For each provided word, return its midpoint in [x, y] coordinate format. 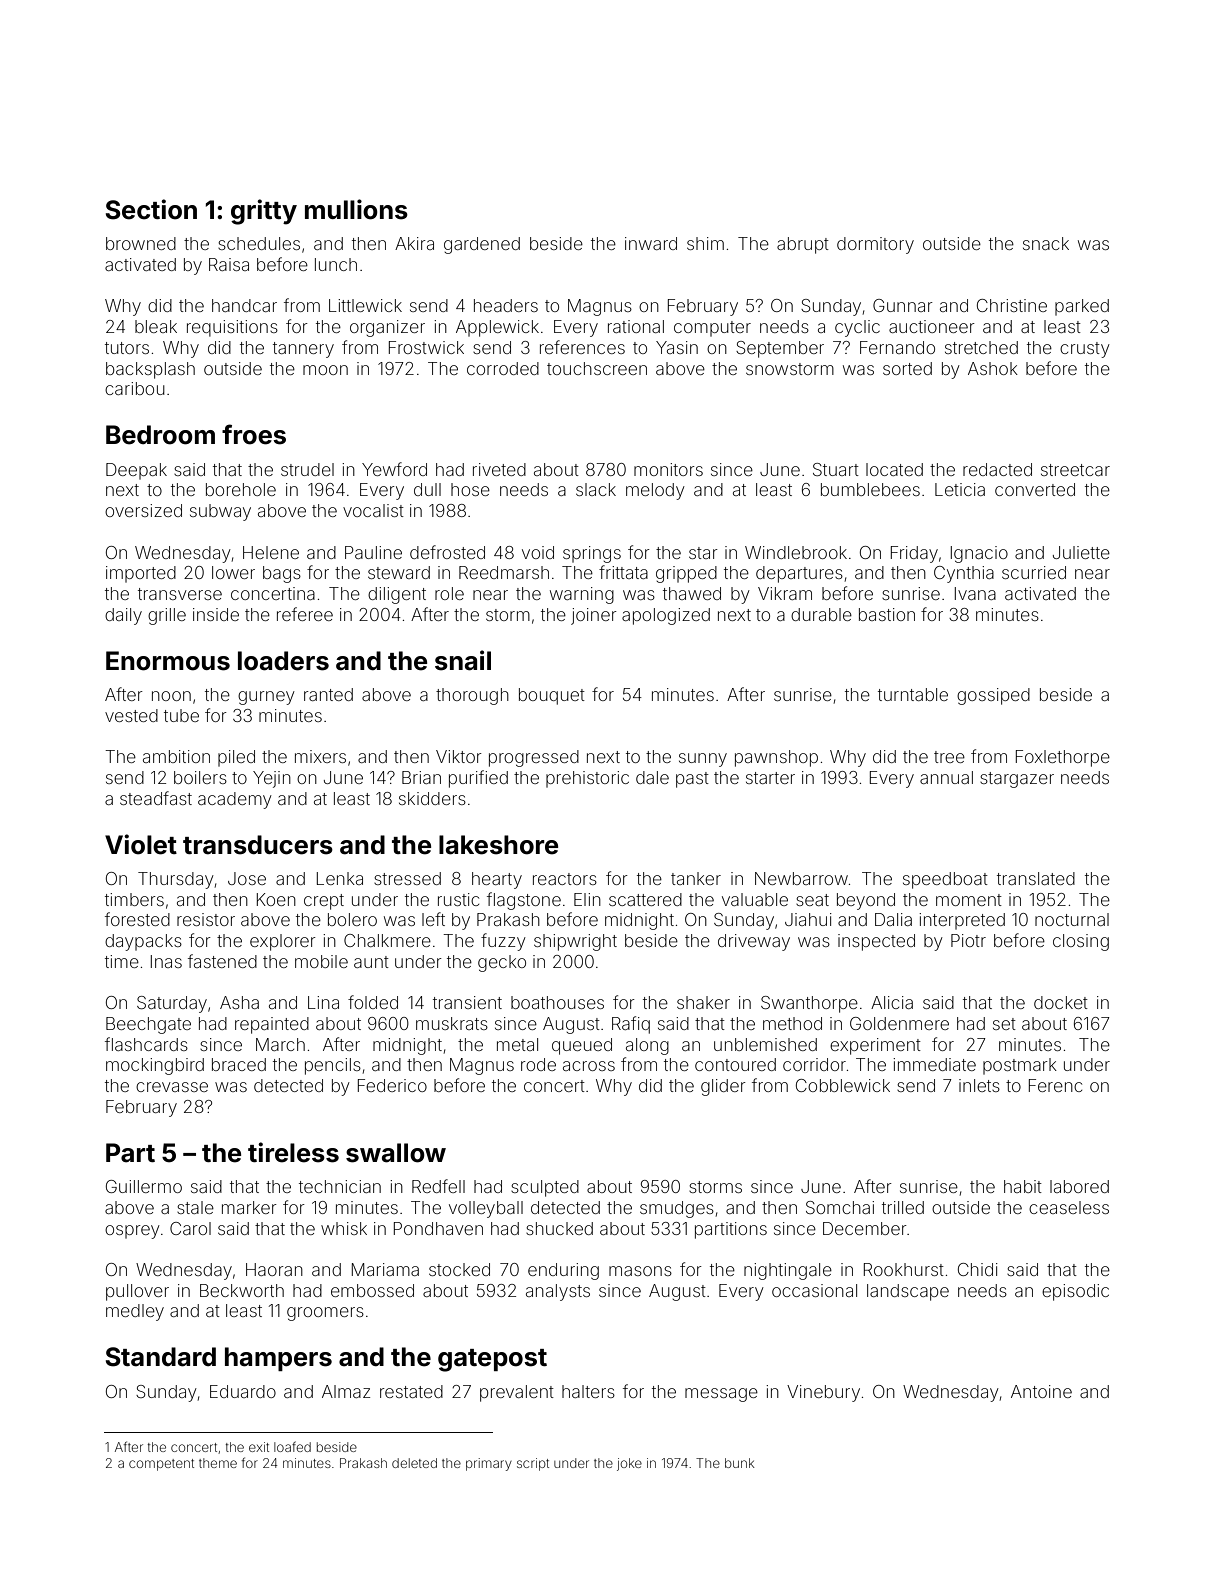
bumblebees [870, 489]
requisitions [232, 328]
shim [705, 243]
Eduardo [243, 1391]
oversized [143, 510]
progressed [534, 758]
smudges [677, 1209]
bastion [887, 614]
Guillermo [144, 1186]
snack [1046, 243]
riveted [499, 469]
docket [1061, 1002]
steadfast [156, 798]
